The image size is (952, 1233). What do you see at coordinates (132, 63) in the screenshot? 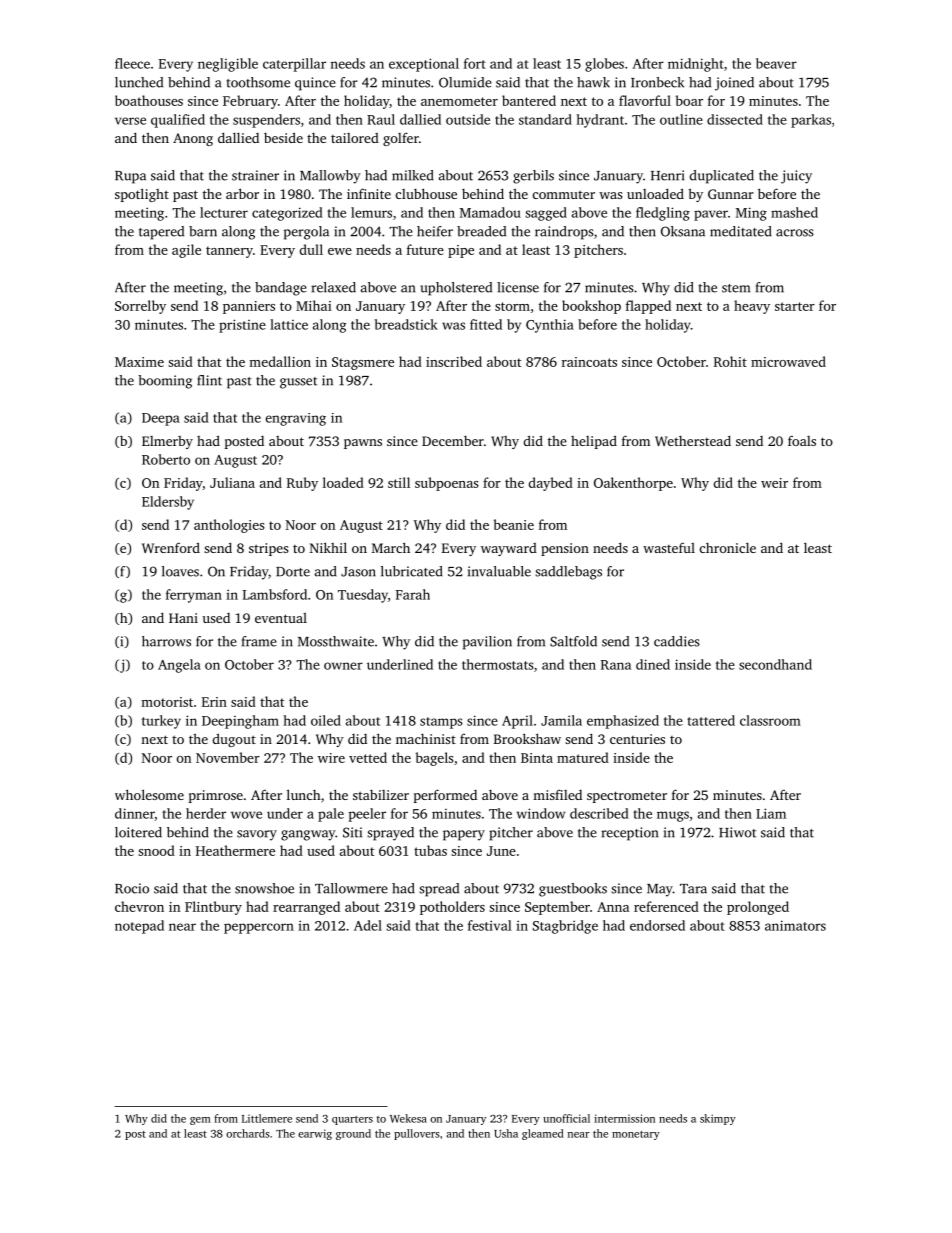
I see `fleece` at bounding box center [132, 63].
